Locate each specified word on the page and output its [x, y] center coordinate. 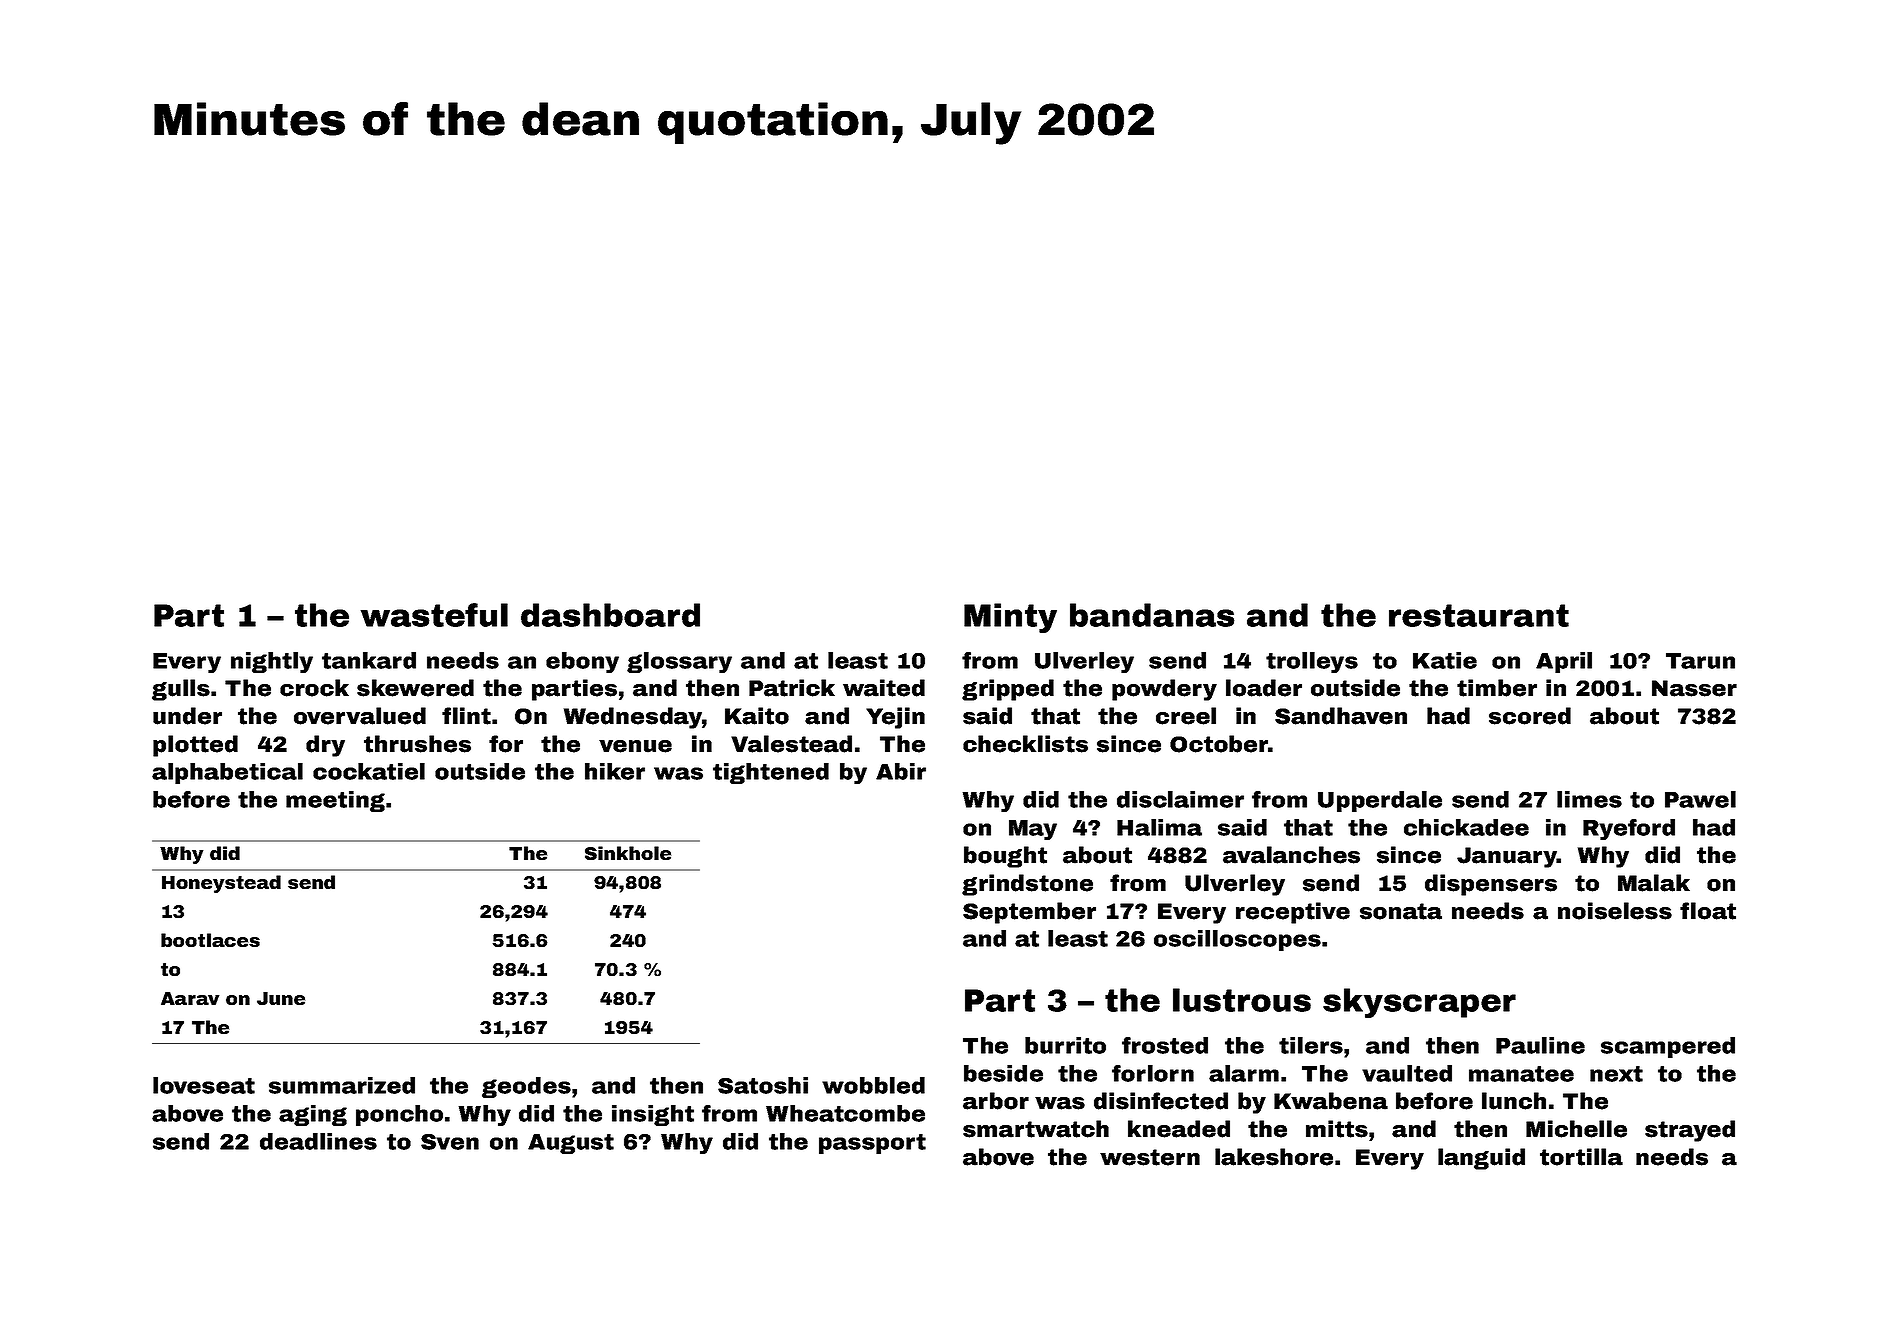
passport [872, 1144]
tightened [771, 773]
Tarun [1700, 661]
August [571, 1144]
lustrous [1242, 1000]
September [1029, 913]
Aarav [190, 998]
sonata [1401, 911]
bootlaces [210, 940]
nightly [272, 662]
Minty [1010, 618]
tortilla [1581, 1157]
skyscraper [1419, 1003]
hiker [615, 771]
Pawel [1700, 799]
